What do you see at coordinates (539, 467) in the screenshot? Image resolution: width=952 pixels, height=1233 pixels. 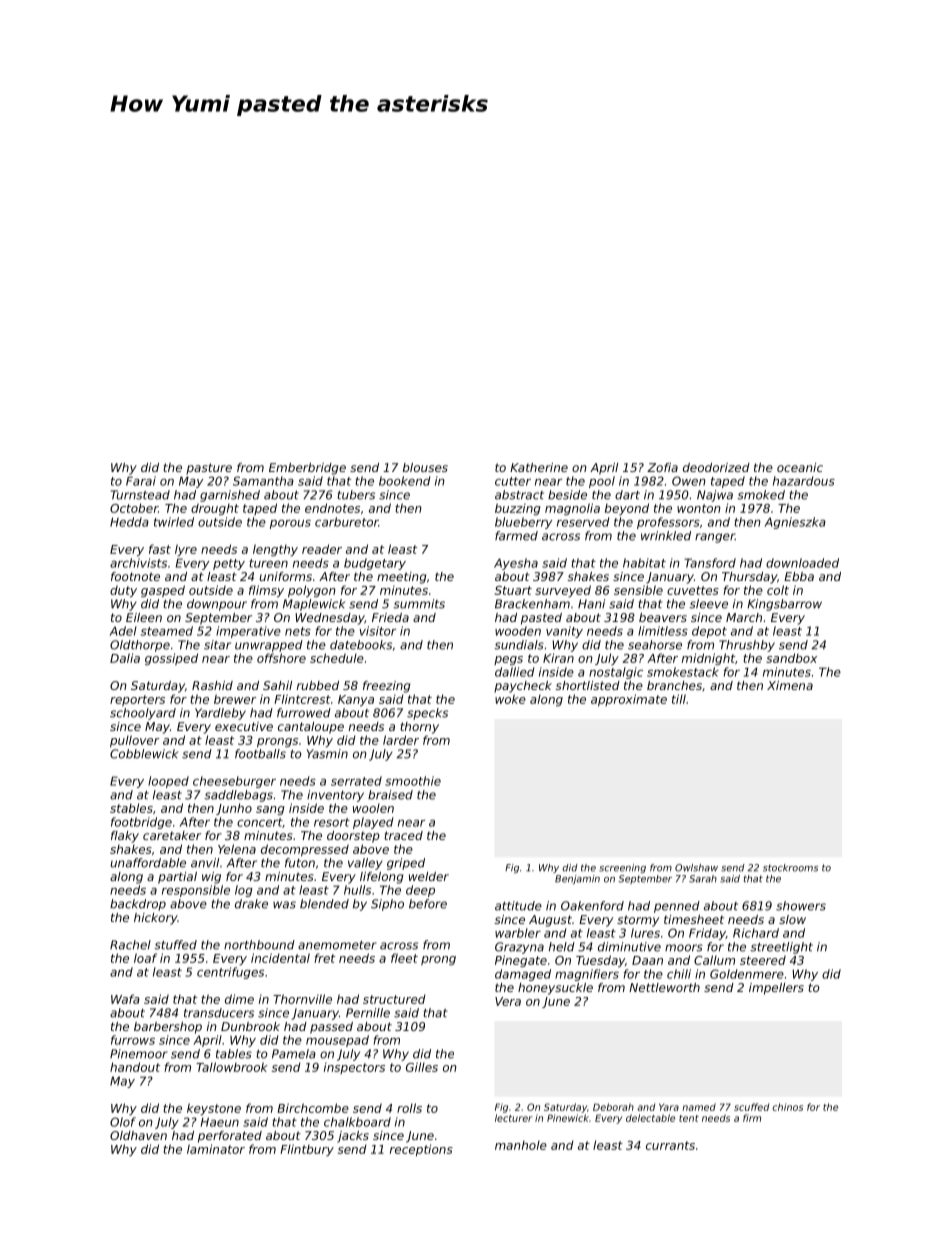 I see `Katherine` at bounding box center [539, 467].
